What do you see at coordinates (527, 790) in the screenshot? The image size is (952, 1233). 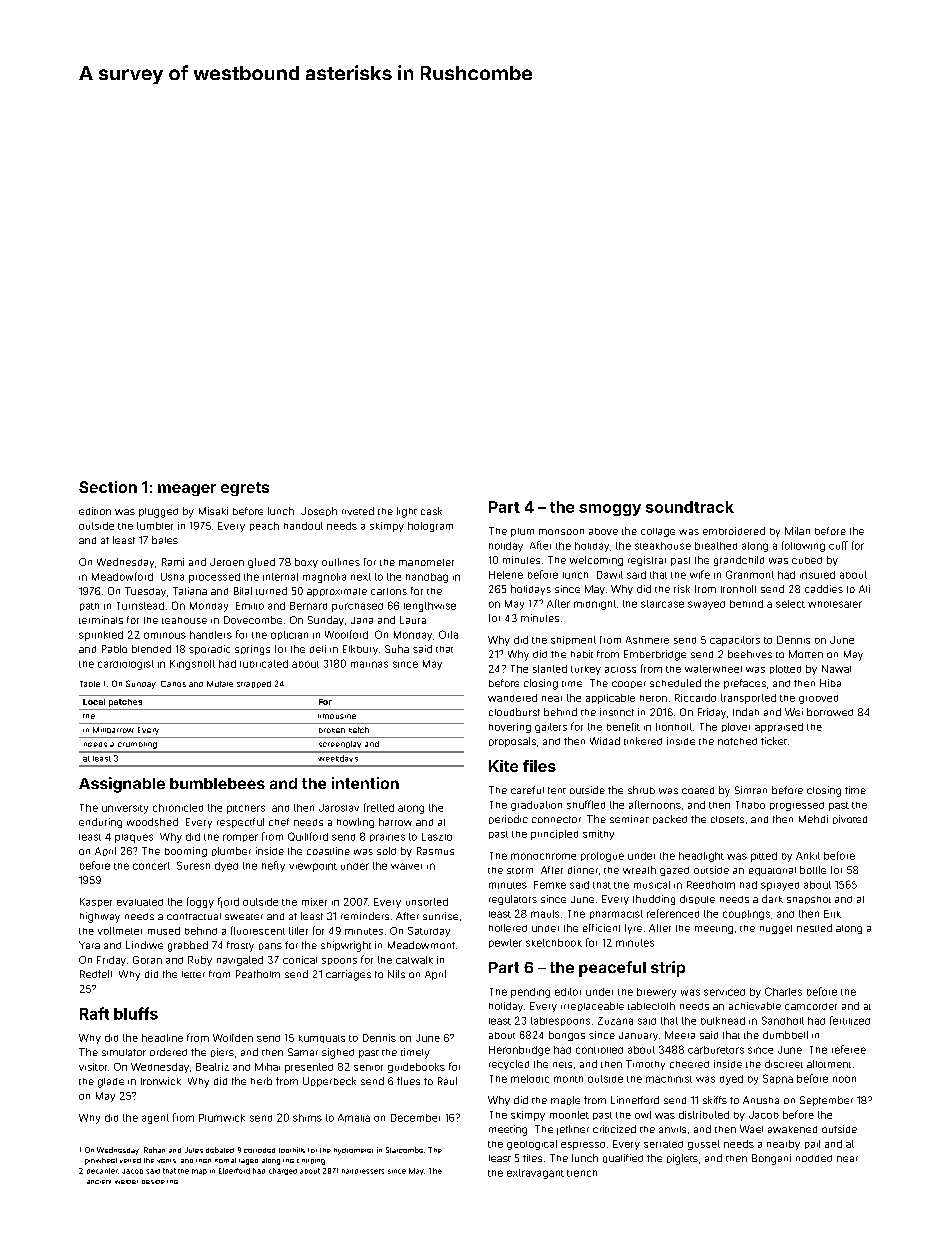 I see `careful` at bounding box center [527, 790].
